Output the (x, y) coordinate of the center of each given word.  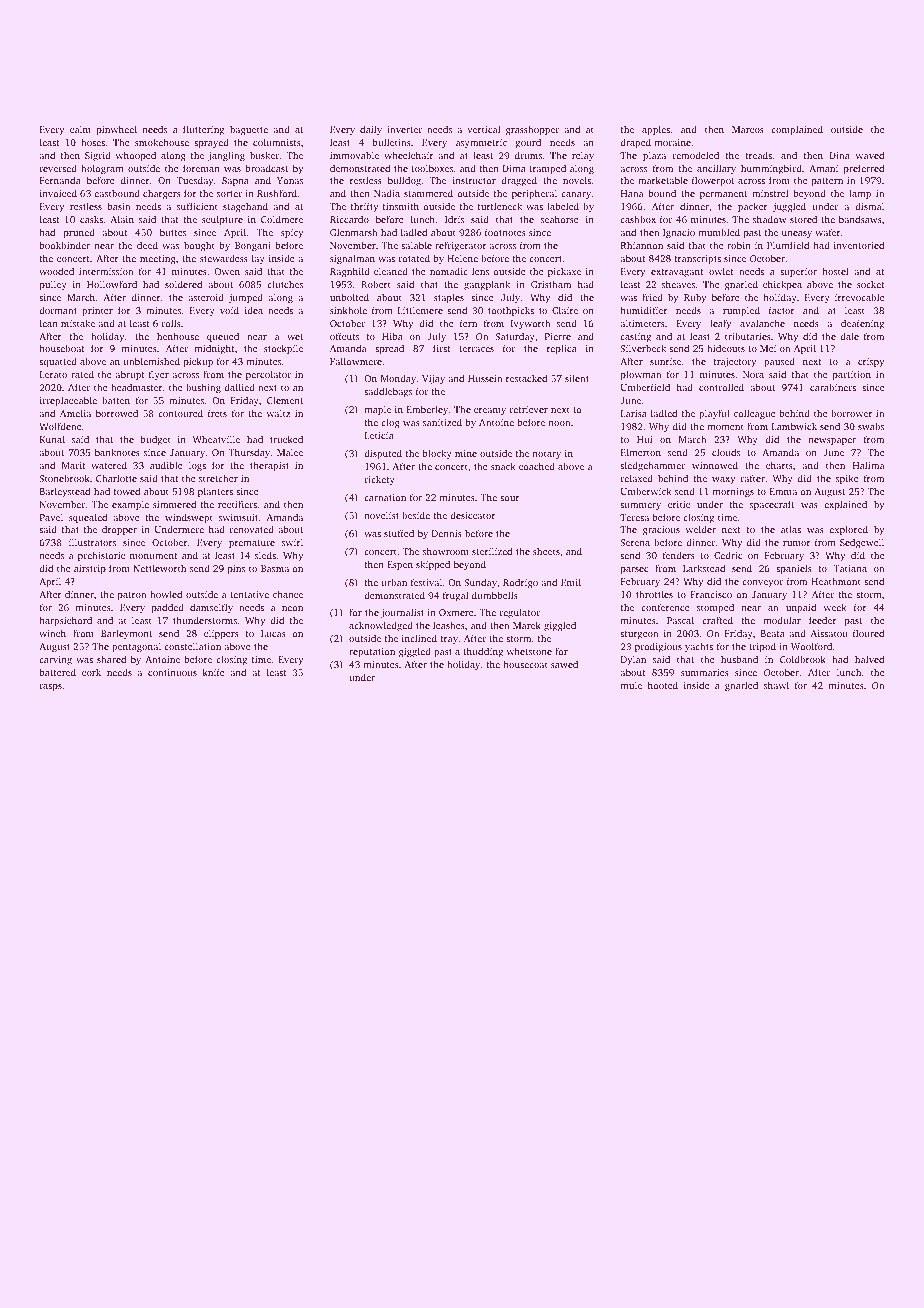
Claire (565, 310)
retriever (529, 409)
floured (868, 633)
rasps (51, 687)
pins (236, 569)
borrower (852, 413)
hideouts (726, 348)
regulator (520, 613)
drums (528, 155)
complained (797, 130)
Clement (285, 400)
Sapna (235, 181)
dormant (58, 310)
